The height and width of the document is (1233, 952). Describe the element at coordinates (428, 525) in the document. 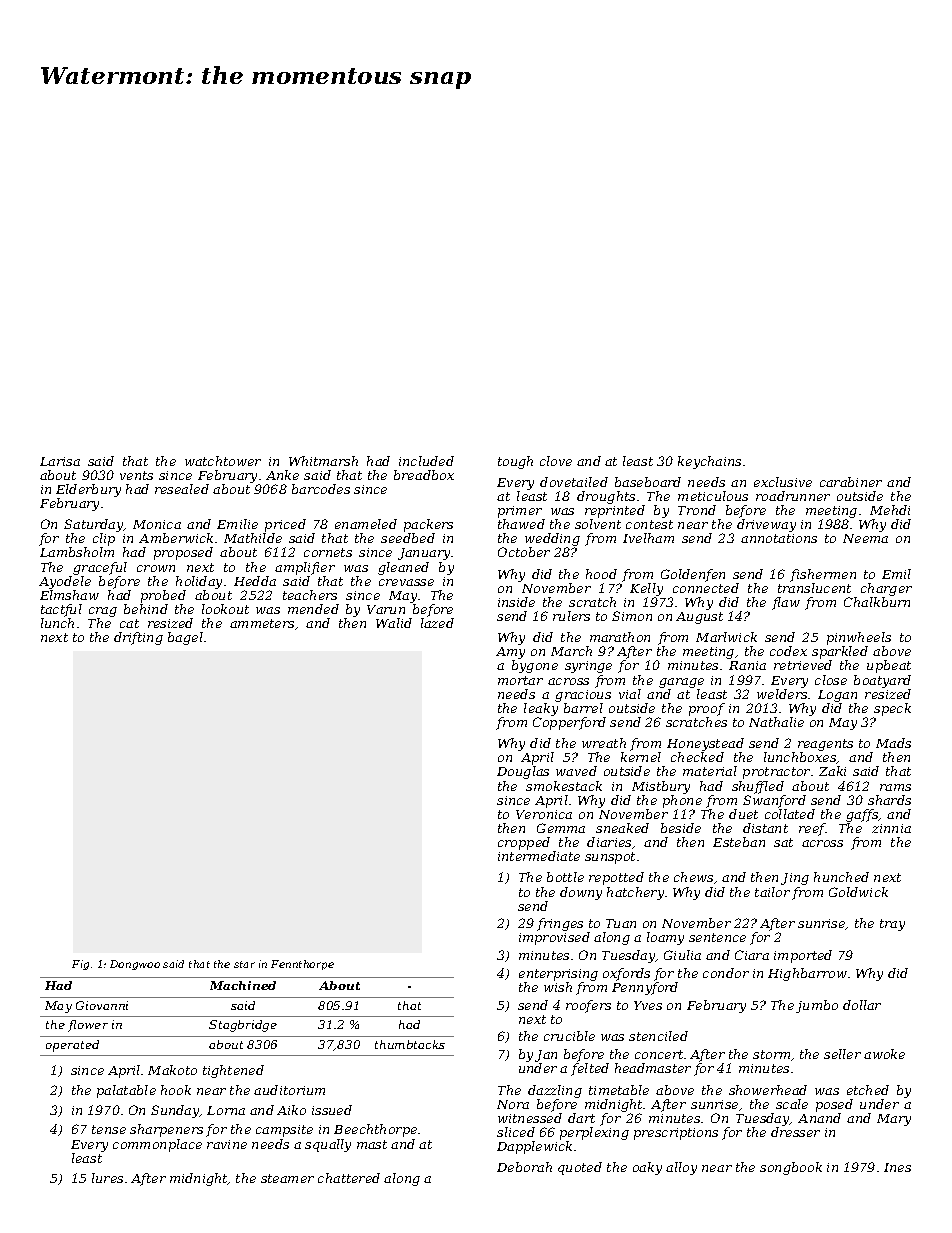

I see `packers` at that location.
